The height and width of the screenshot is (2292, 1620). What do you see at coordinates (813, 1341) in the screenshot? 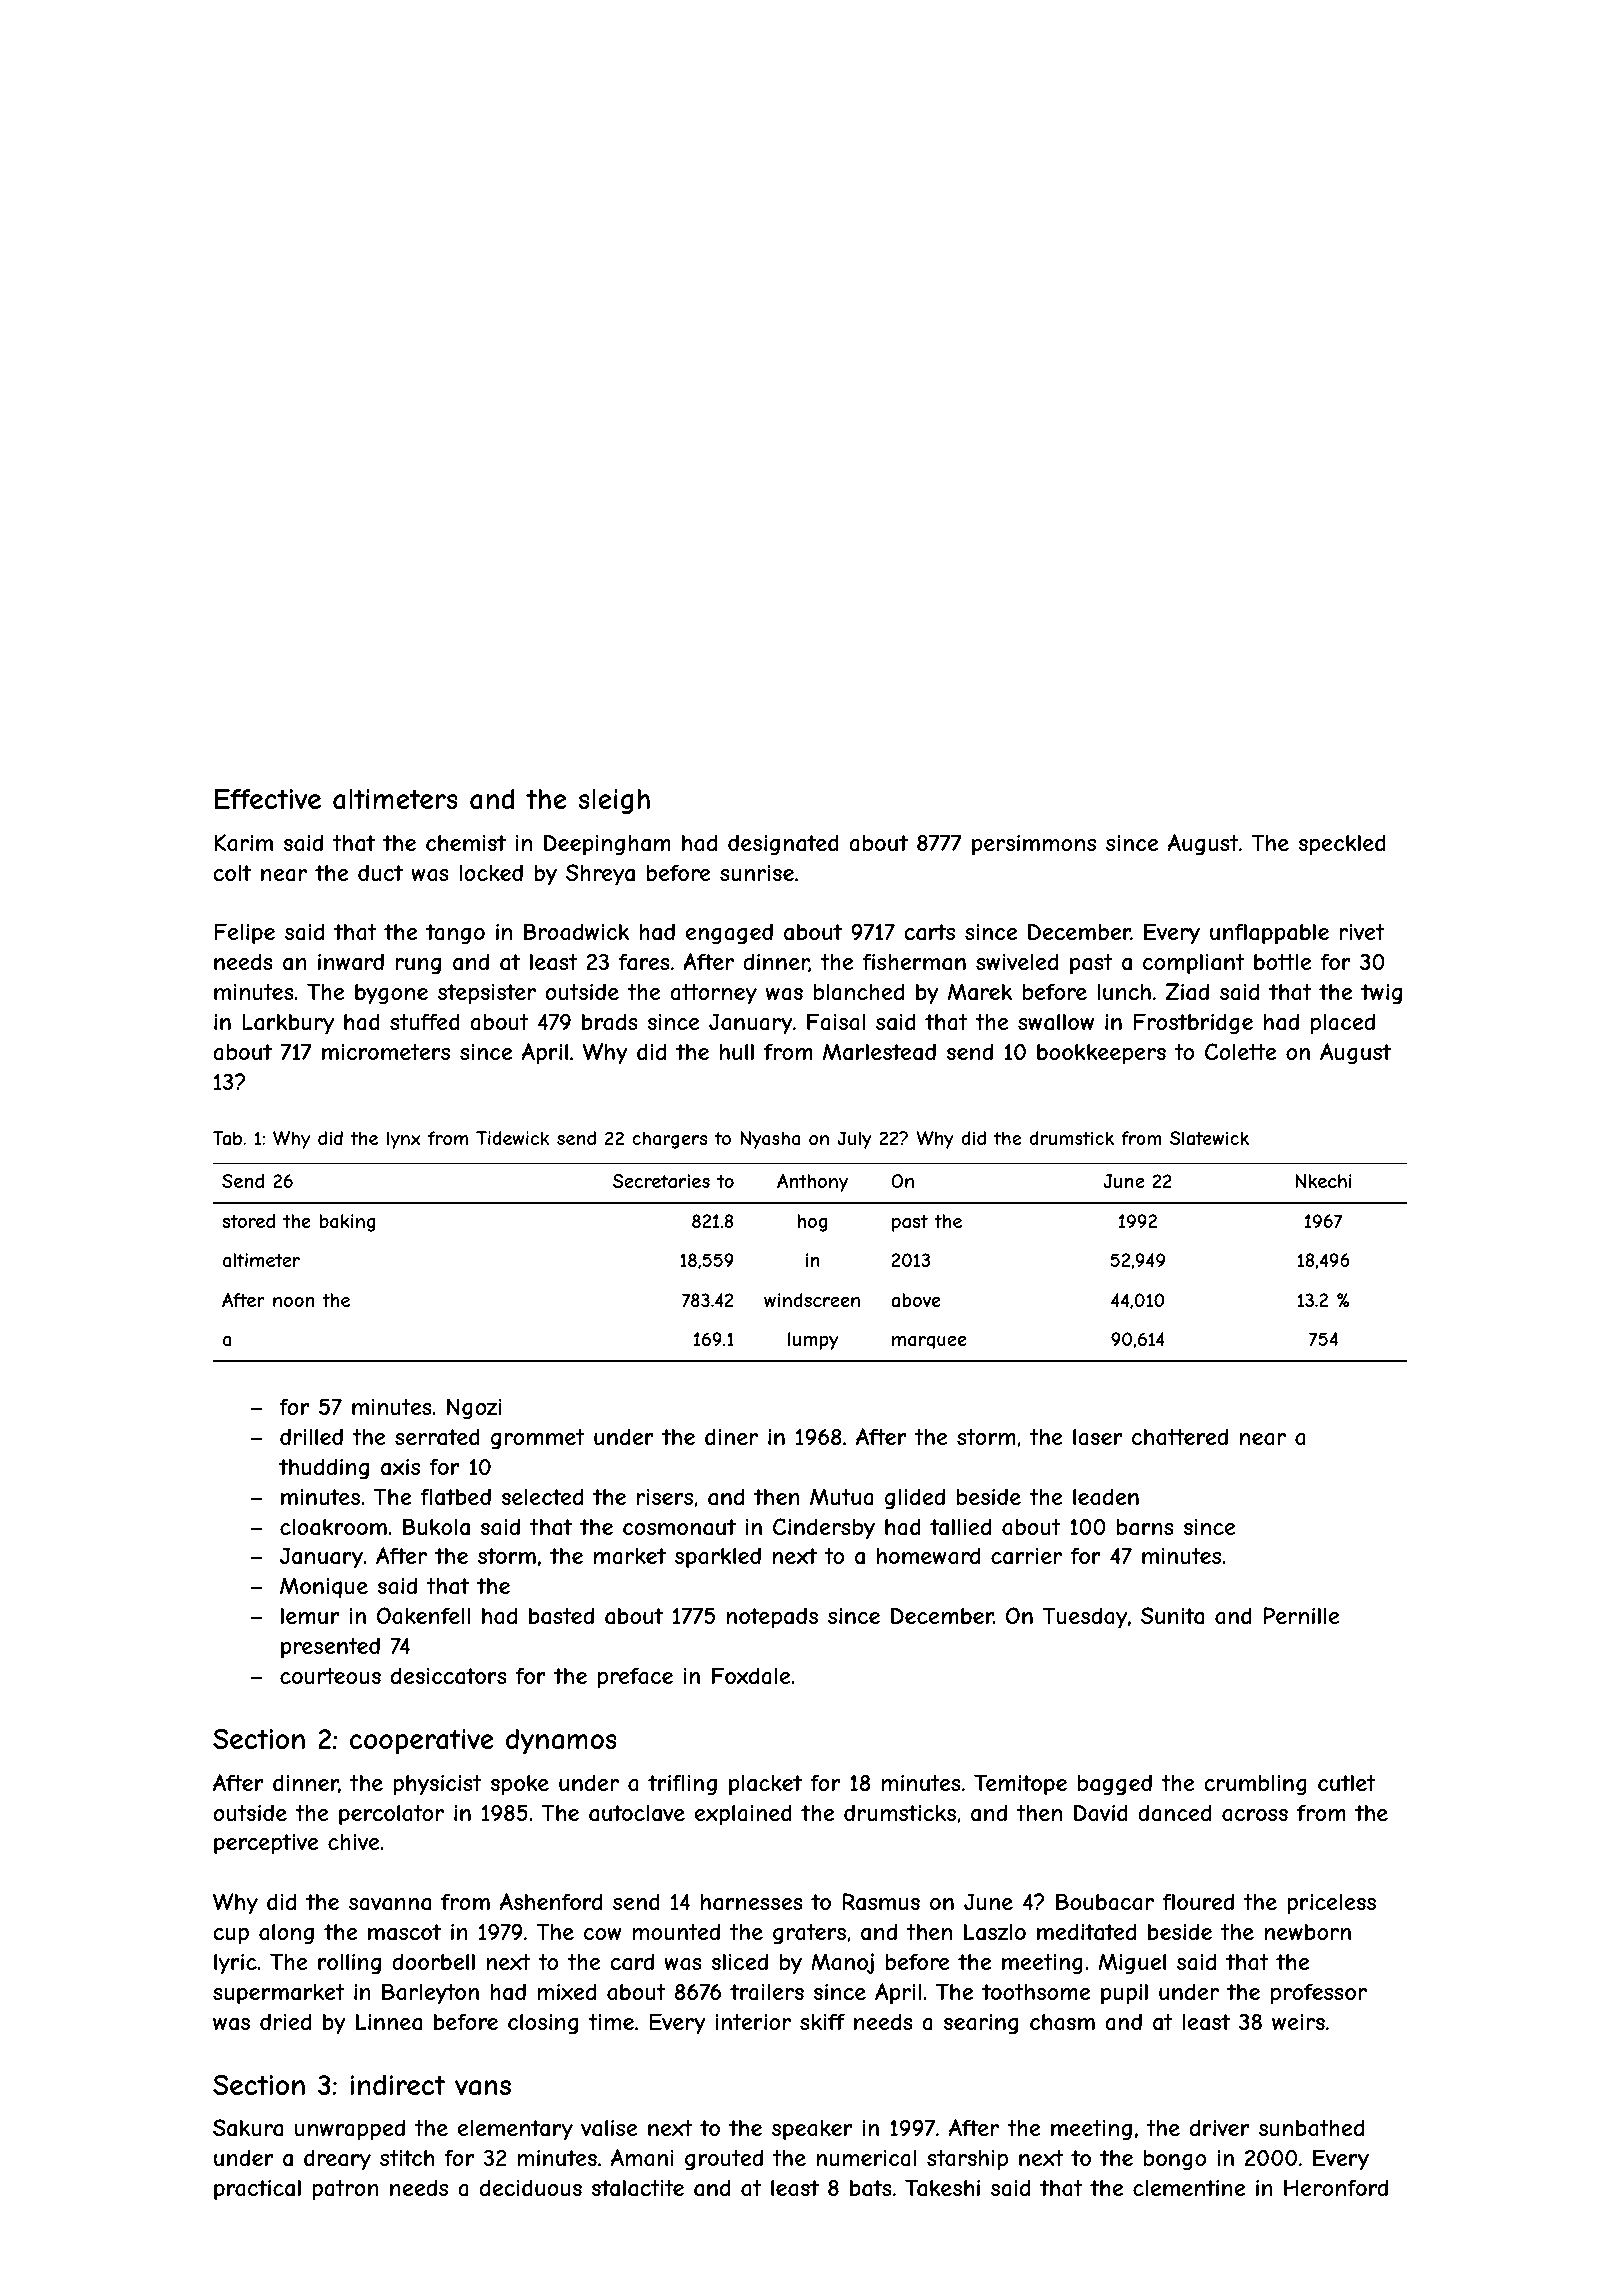
I see `lumpy` at bounding box center [813, 1341].
